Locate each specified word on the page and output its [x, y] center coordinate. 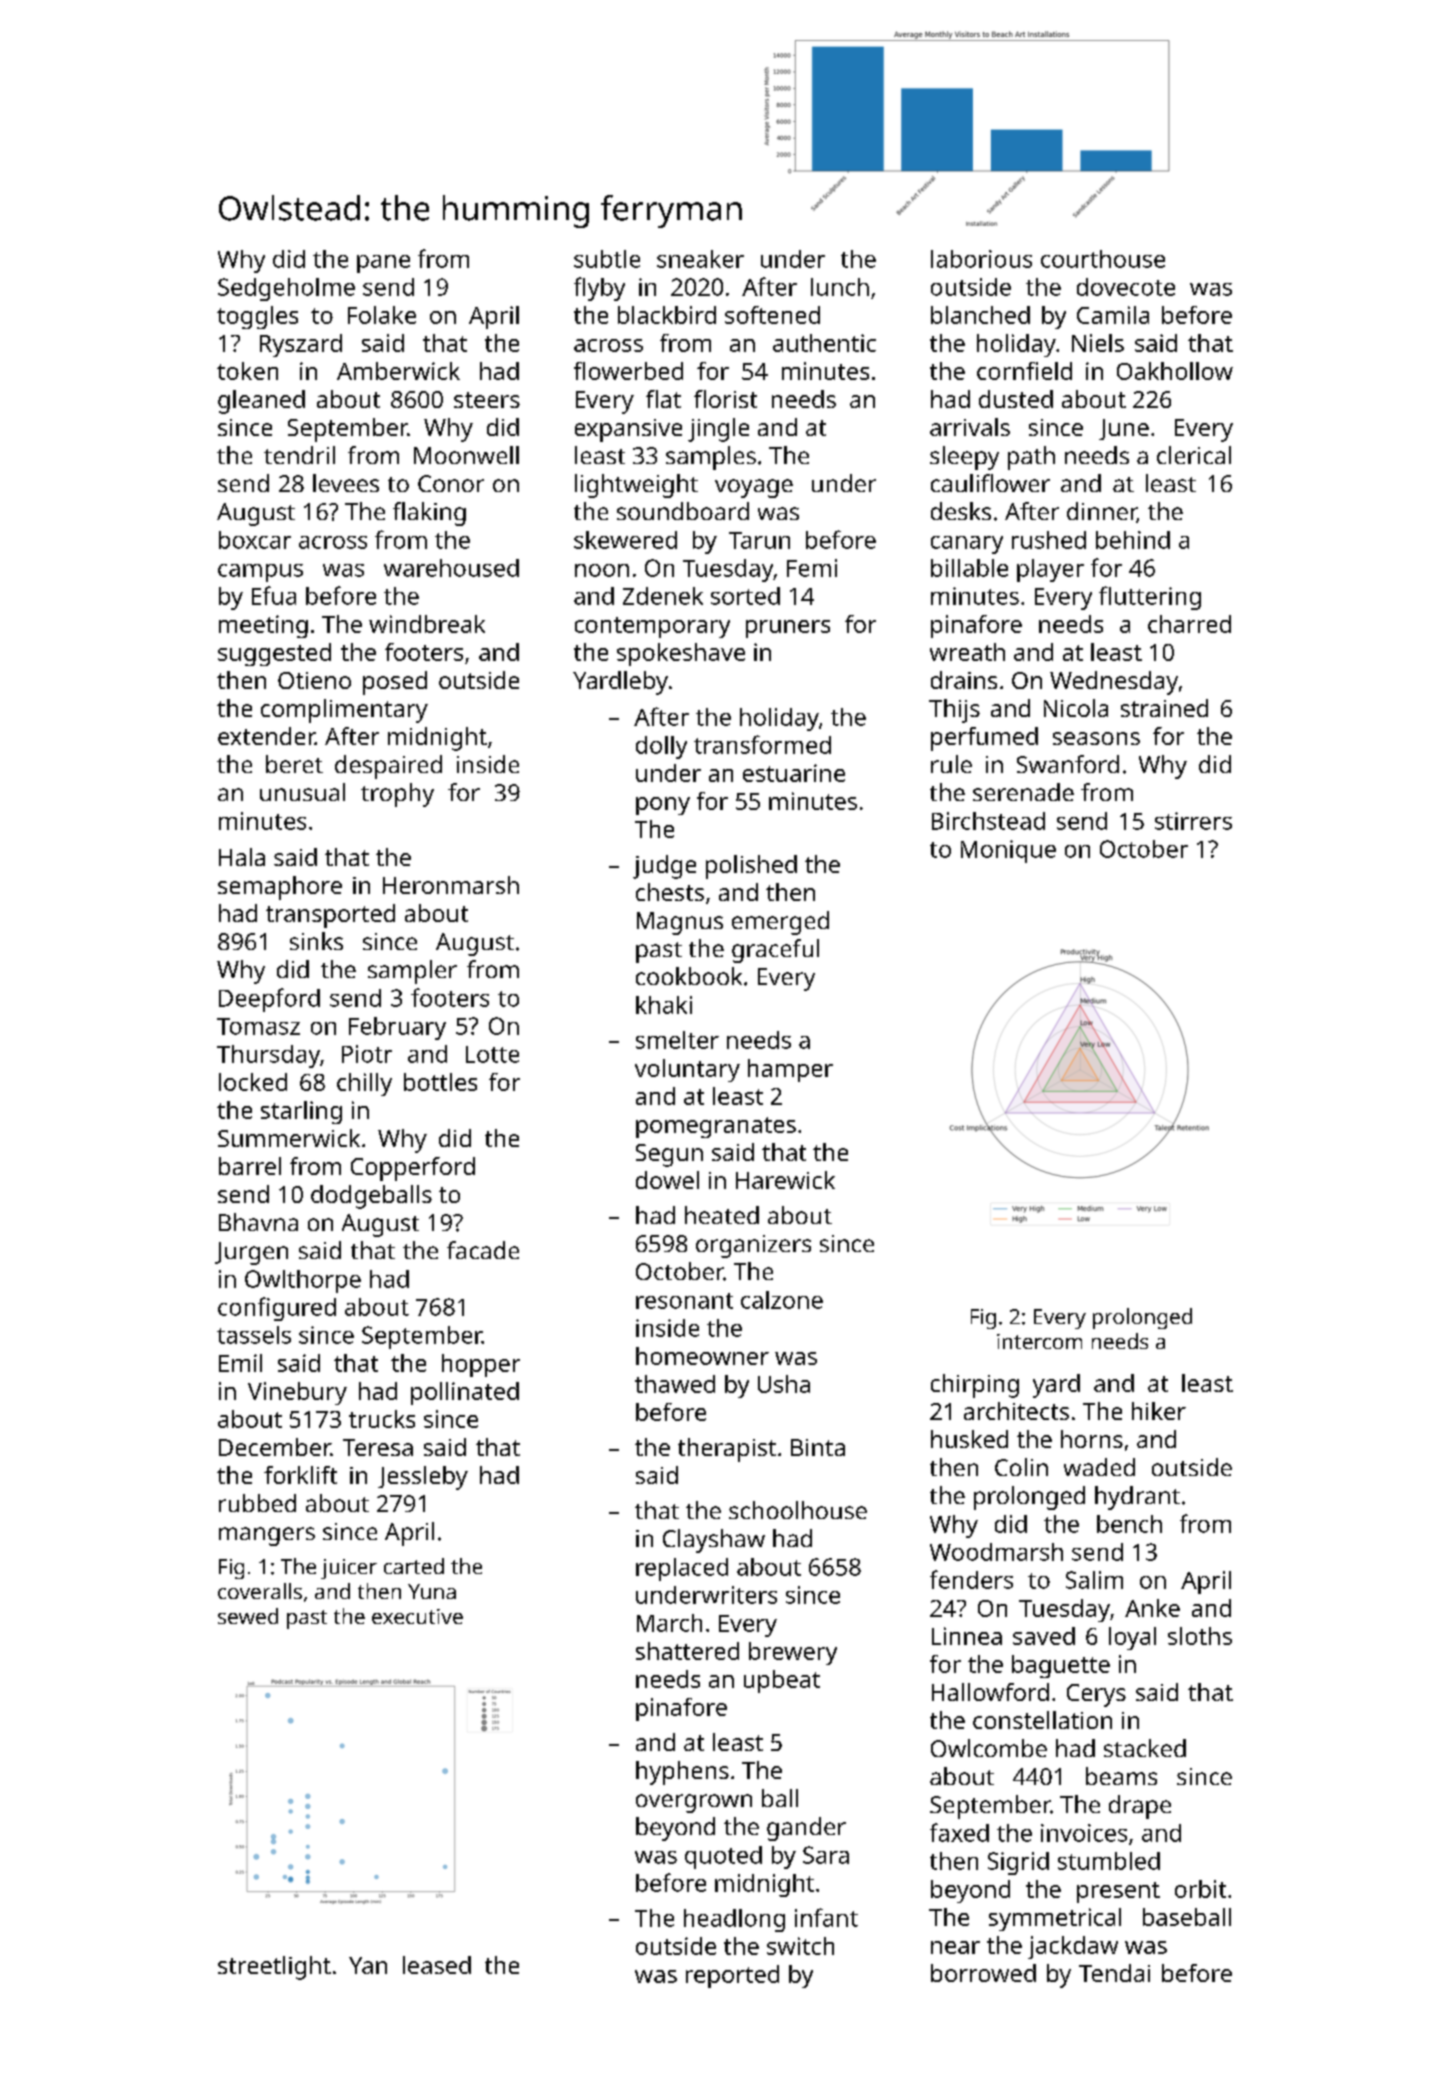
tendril [299, 455]
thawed [675, 1384]
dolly [661, 747]
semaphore [280, 888]
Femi [812, 568]
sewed [248, 1616]
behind [1133, 540]
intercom [1039, 1341]
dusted [1016, 399]
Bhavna [258, 1222]
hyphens [682, 1773]
